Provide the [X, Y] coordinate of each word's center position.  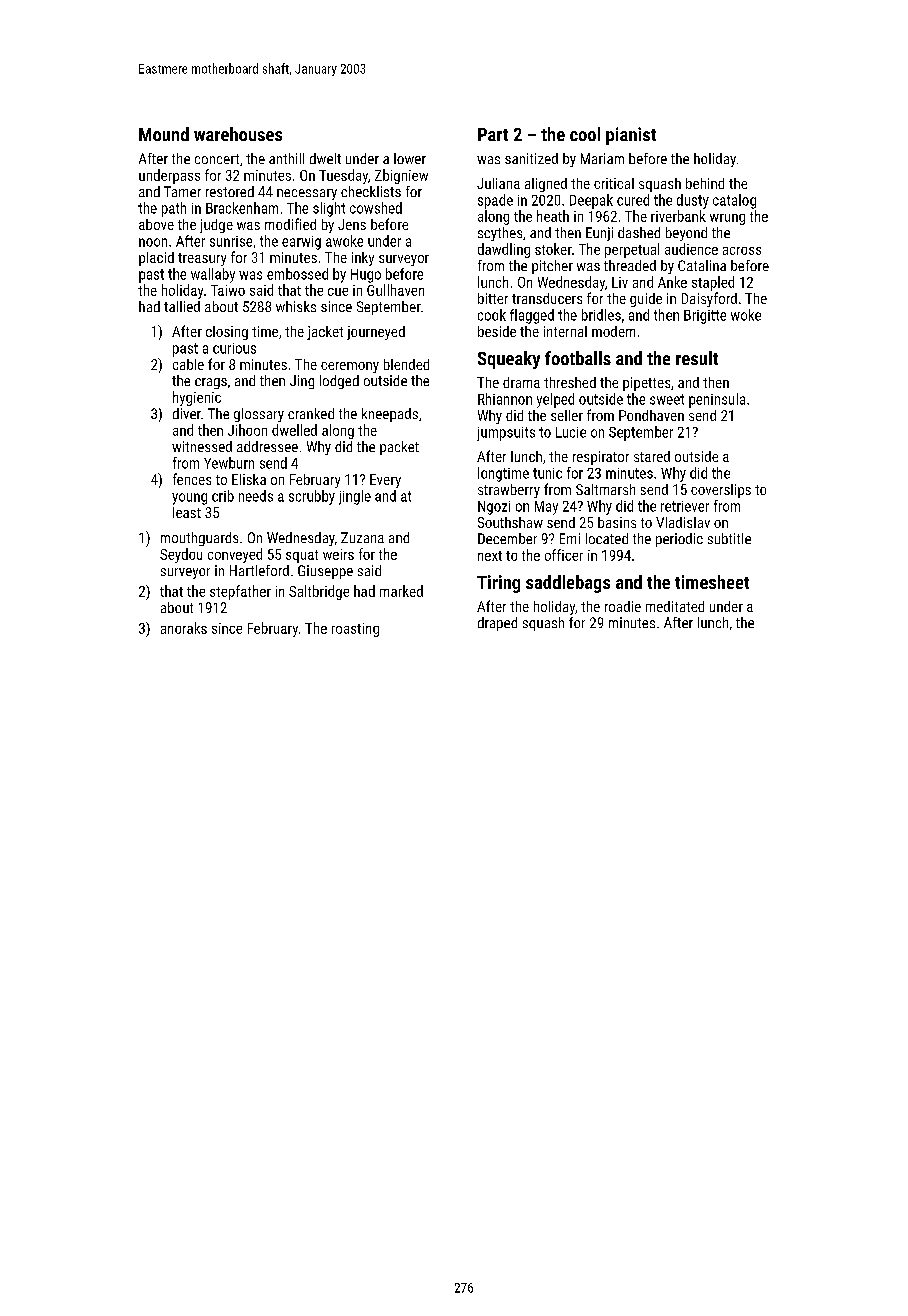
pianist [631, 136]
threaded [630, 265]
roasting [355, 630]
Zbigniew [401, 176]
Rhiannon [505, 399]
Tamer [182, 191]
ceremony [350, 367]
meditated [675, 606]
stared [652, 456]
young [189, 499]
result [697, 358]
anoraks [184, 628]
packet [399, 448]
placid [156, 259]
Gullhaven [395, 290]
